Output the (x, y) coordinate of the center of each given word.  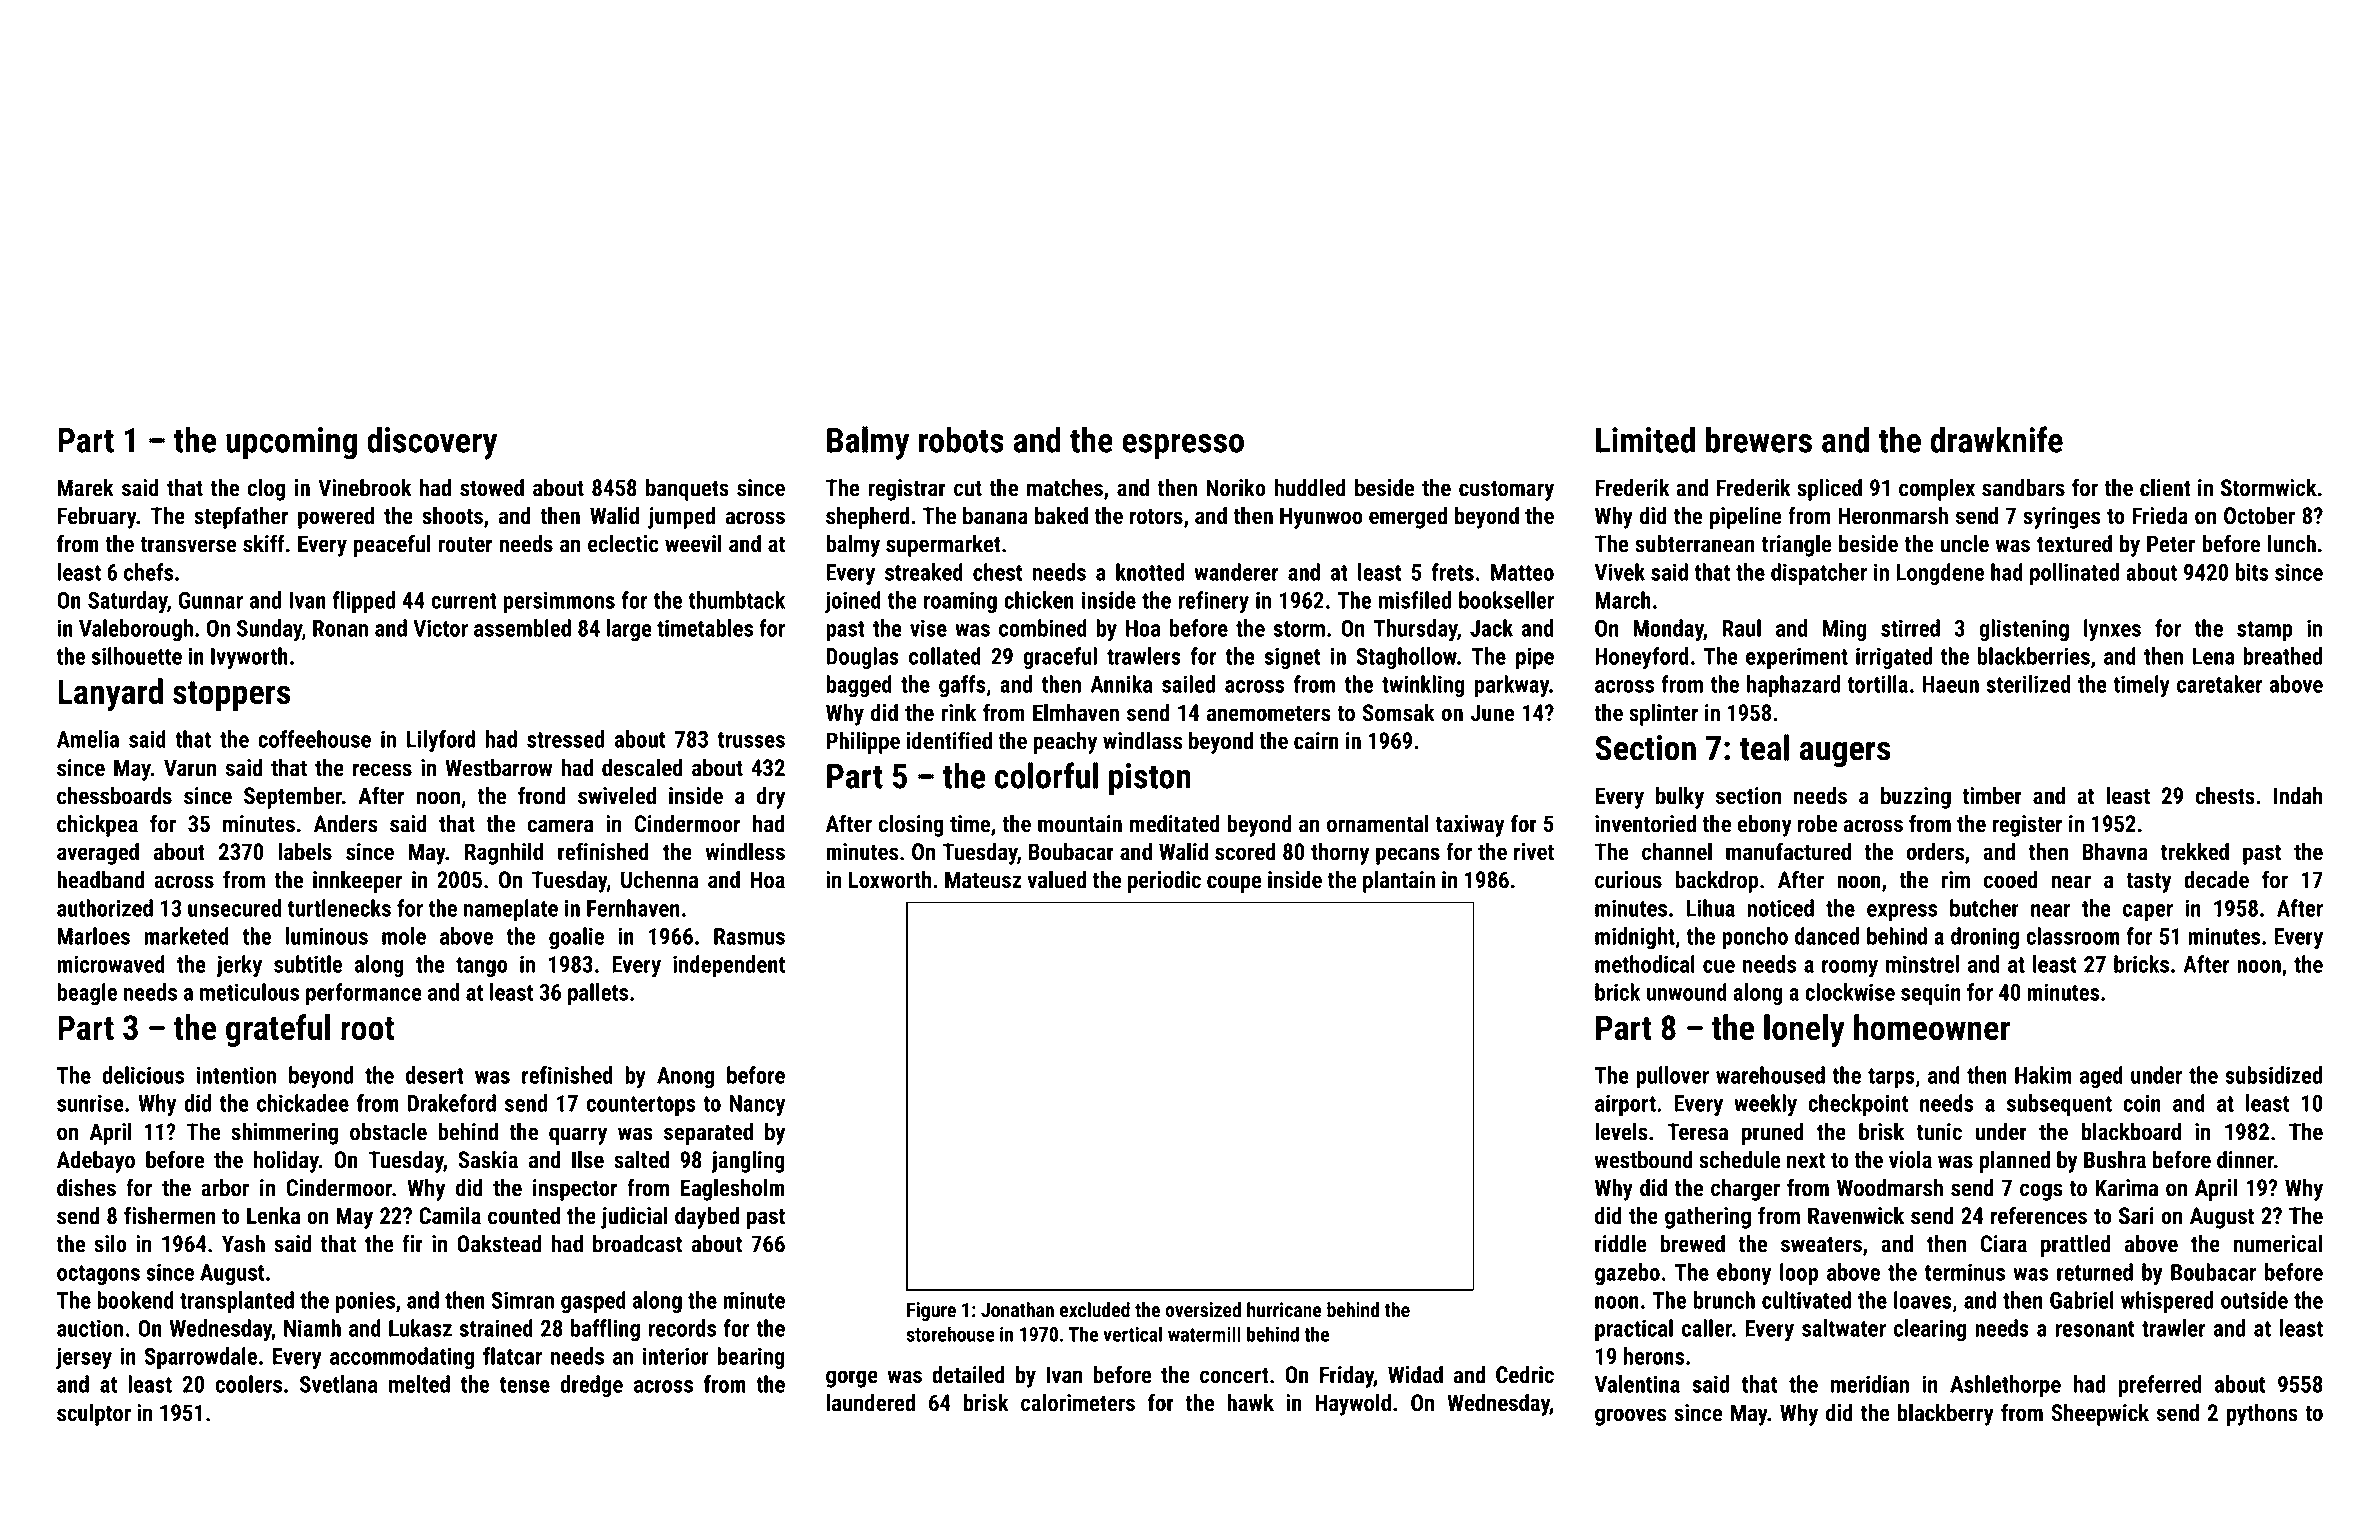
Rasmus (749, 936)
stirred (1910, 628)
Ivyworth (249, 658)
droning (1985, 938)
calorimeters (1078, 1403)
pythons (2262, 1415)
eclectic (623, 544)
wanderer (1236, 572)
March (1623, 600)
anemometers (1269, 714)
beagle (87, 994)
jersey (84, 1358)
